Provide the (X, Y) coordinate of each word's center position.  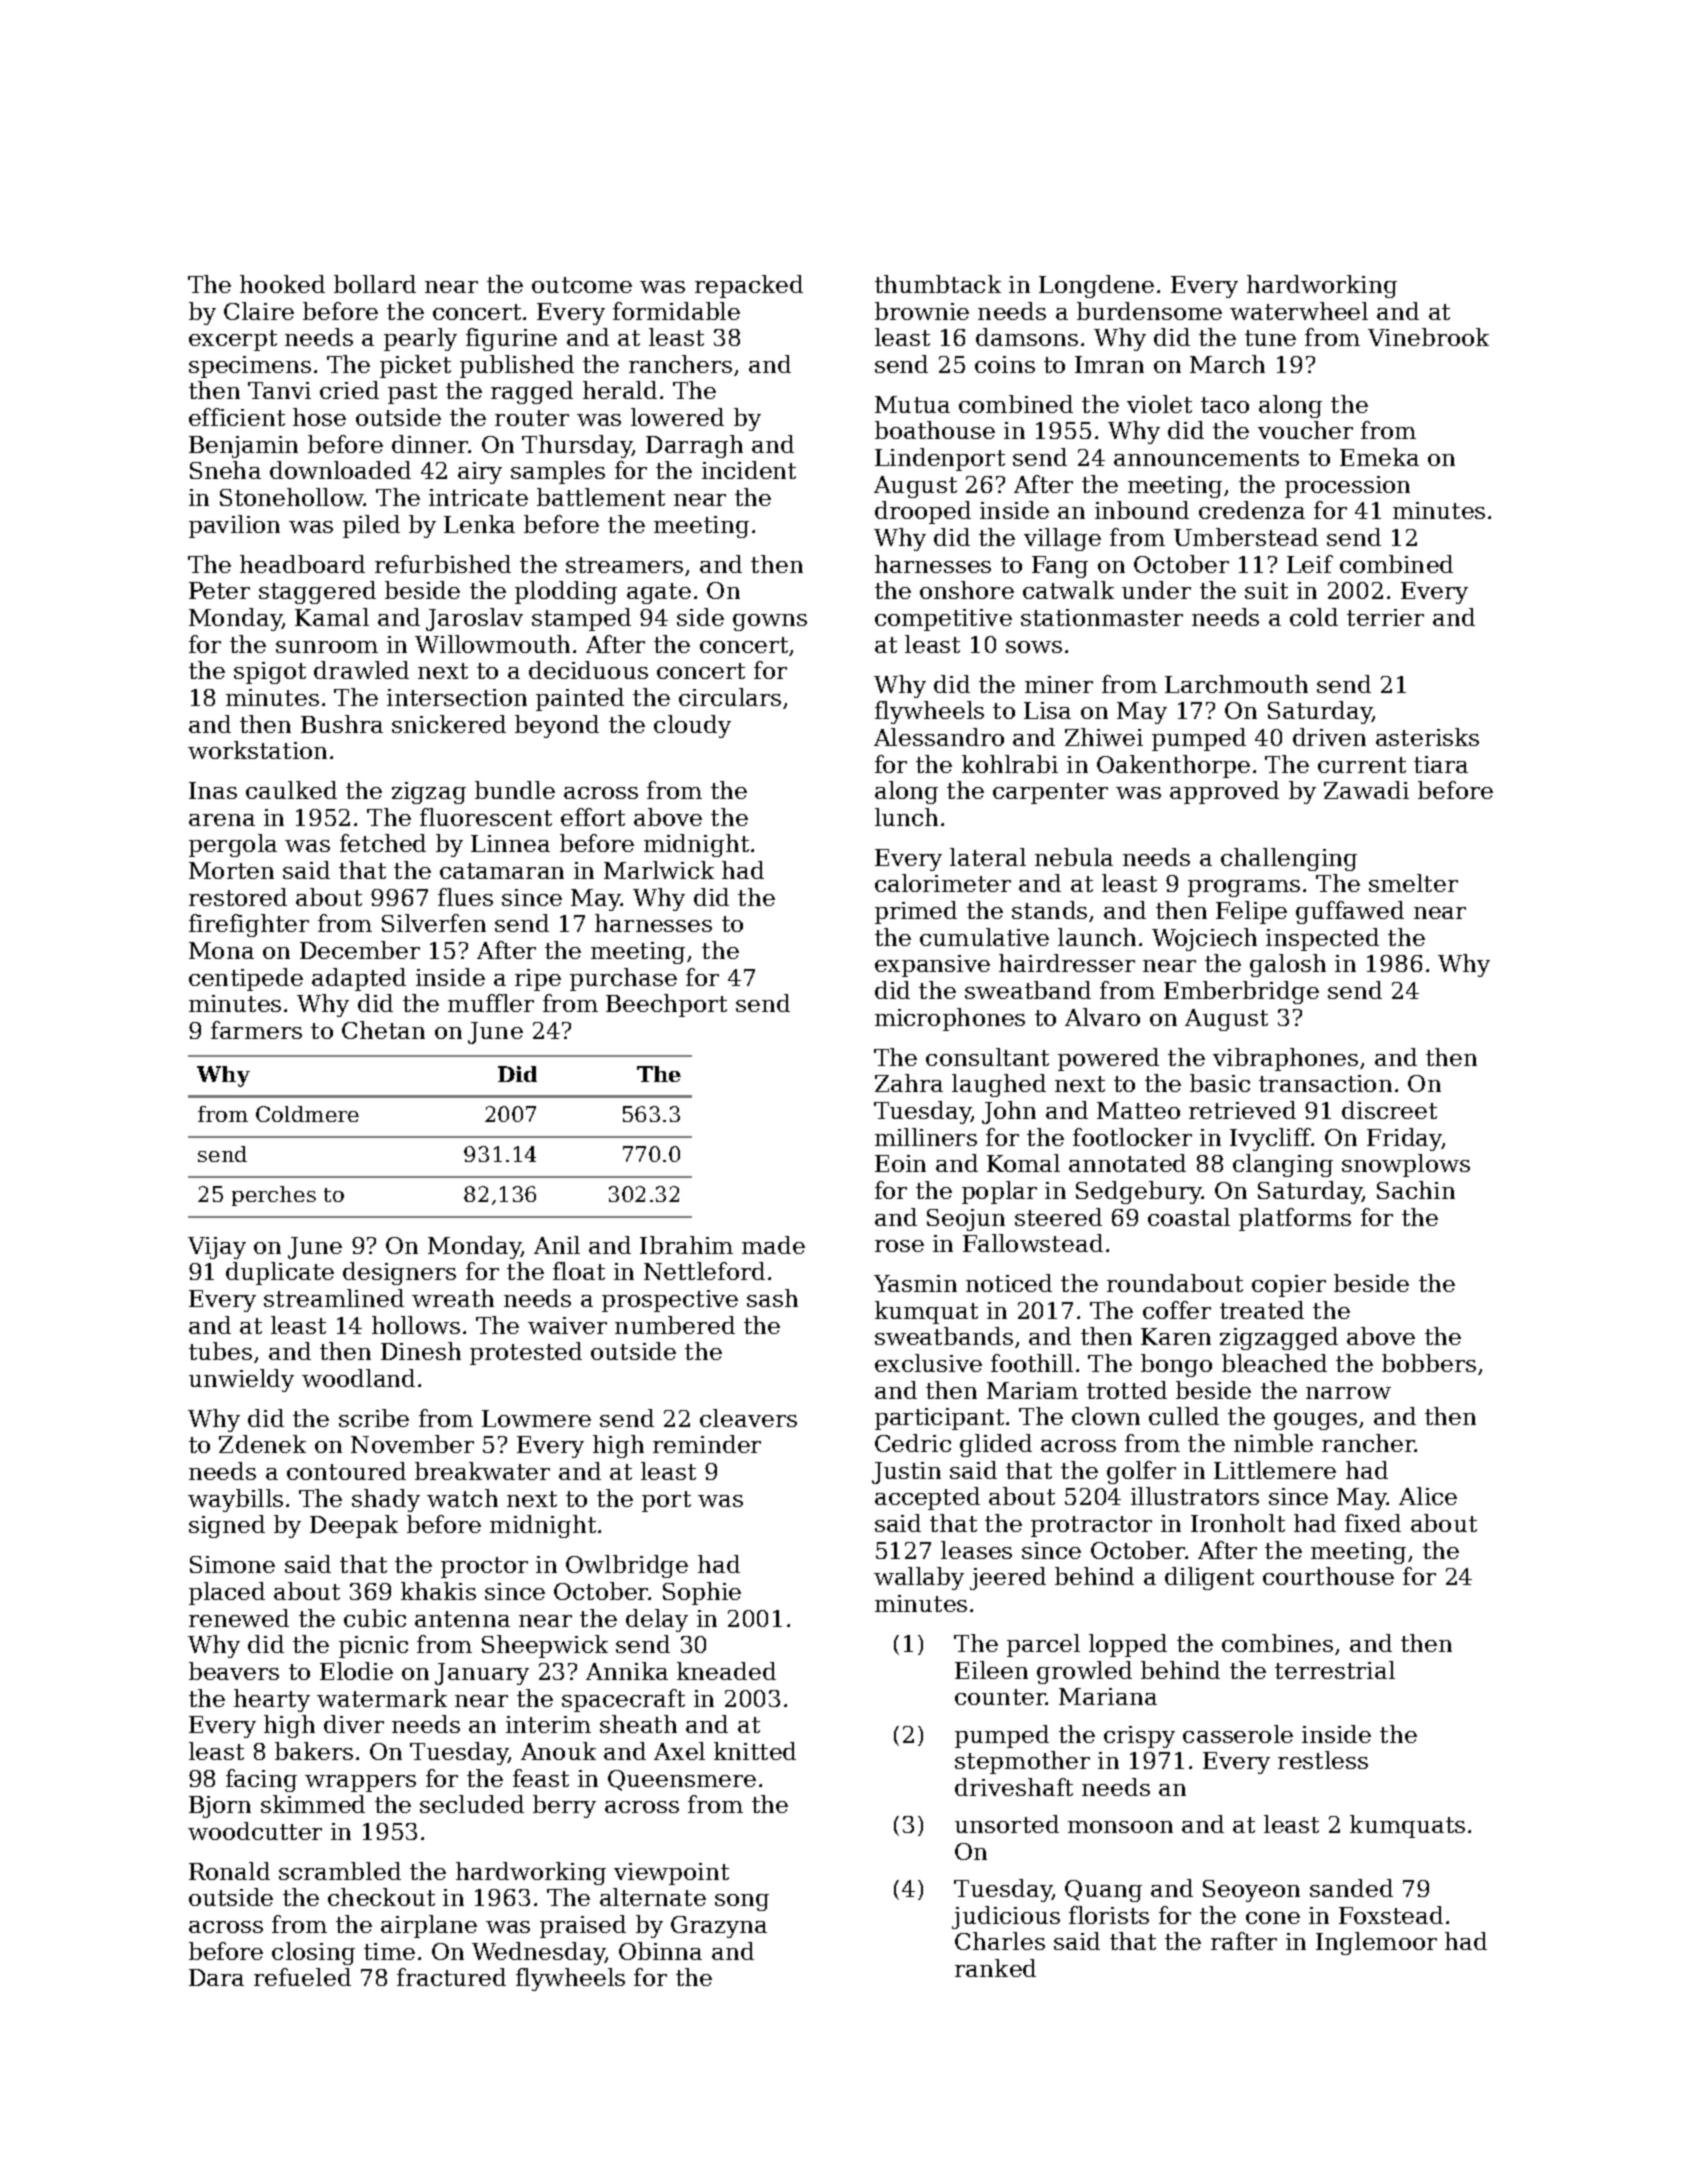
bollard (375, 284)
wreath (453, 1298)
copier (1289, 1286)
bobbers (1429, 1363)
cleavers (748, 1418)
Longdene (1096, 286)
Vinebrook (1428, 337)
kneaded (726, 1671)
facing (261, 1780)
